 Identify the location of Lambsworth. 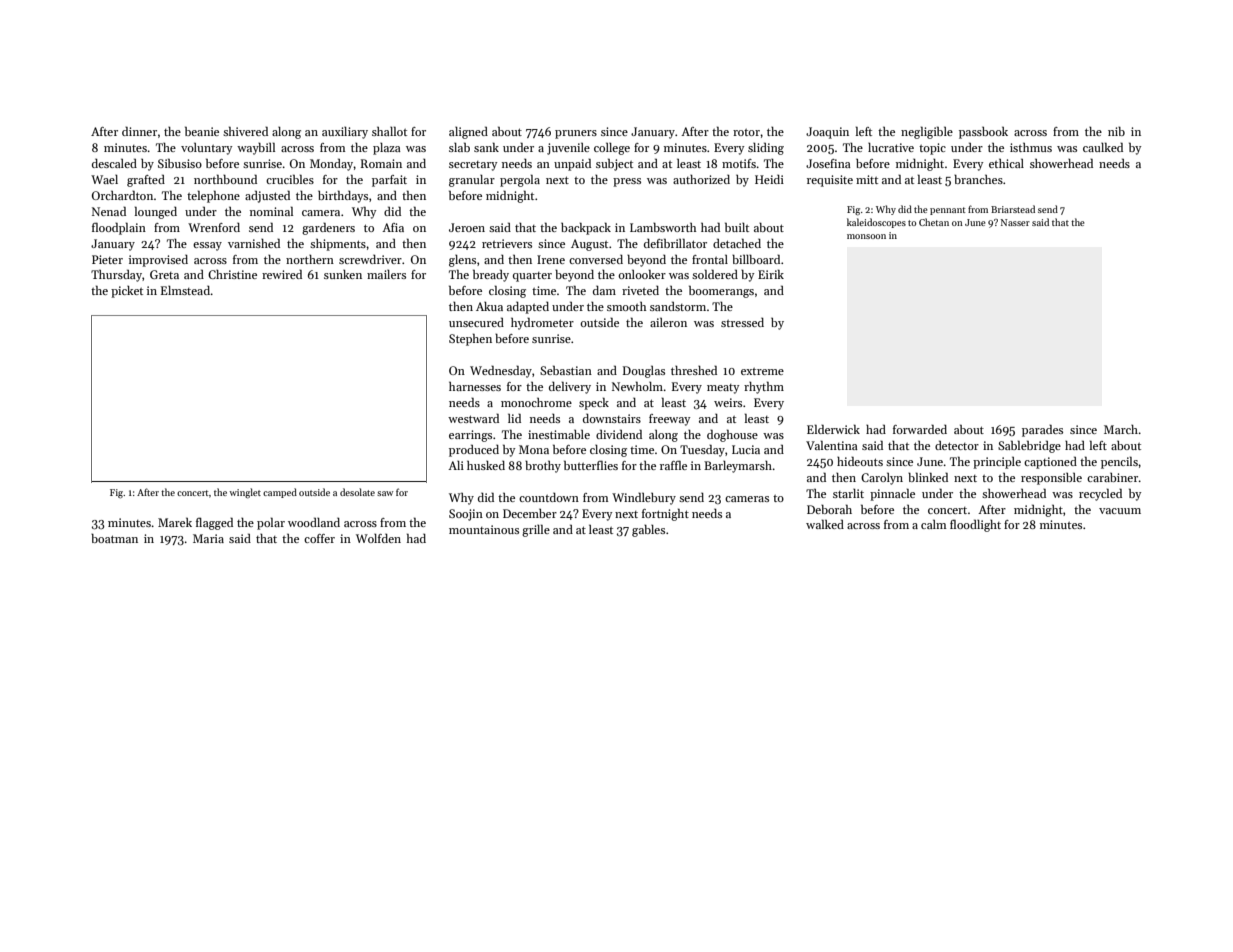
(663, 227).
